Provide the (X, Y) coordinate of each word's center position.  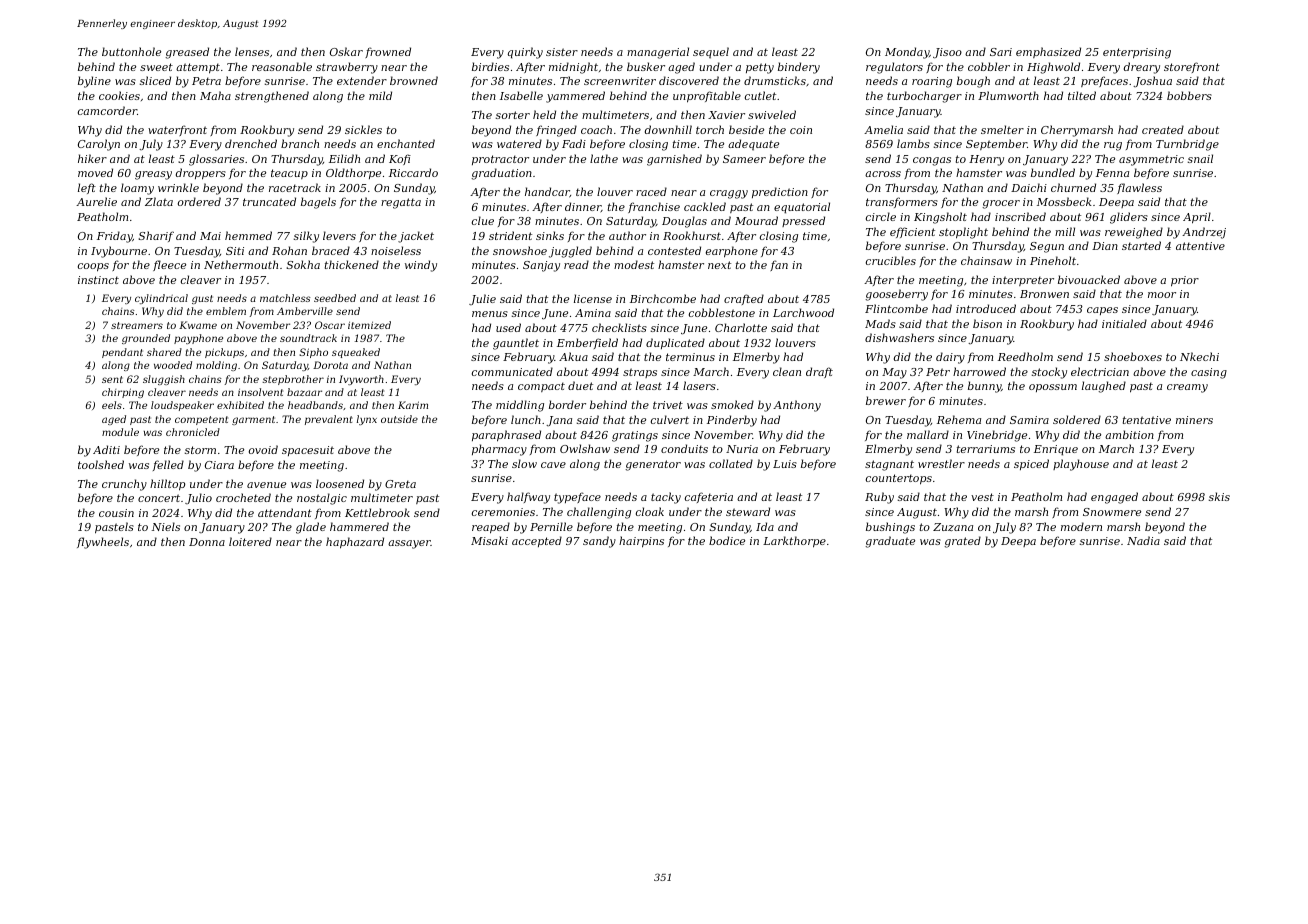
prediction (780, 192)
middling (520, 406)
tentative (1147, 420)
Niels (166, 526)
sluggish (164, 380)
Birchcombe (663, 298)
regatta (401, 203)
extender (362, 80)
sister (562, 52)
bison (987, 323)
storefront (1192, 67)
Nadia (1143, 540)
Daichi (1029, 187)
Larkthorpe (794, 542)
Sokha (303, 264)
